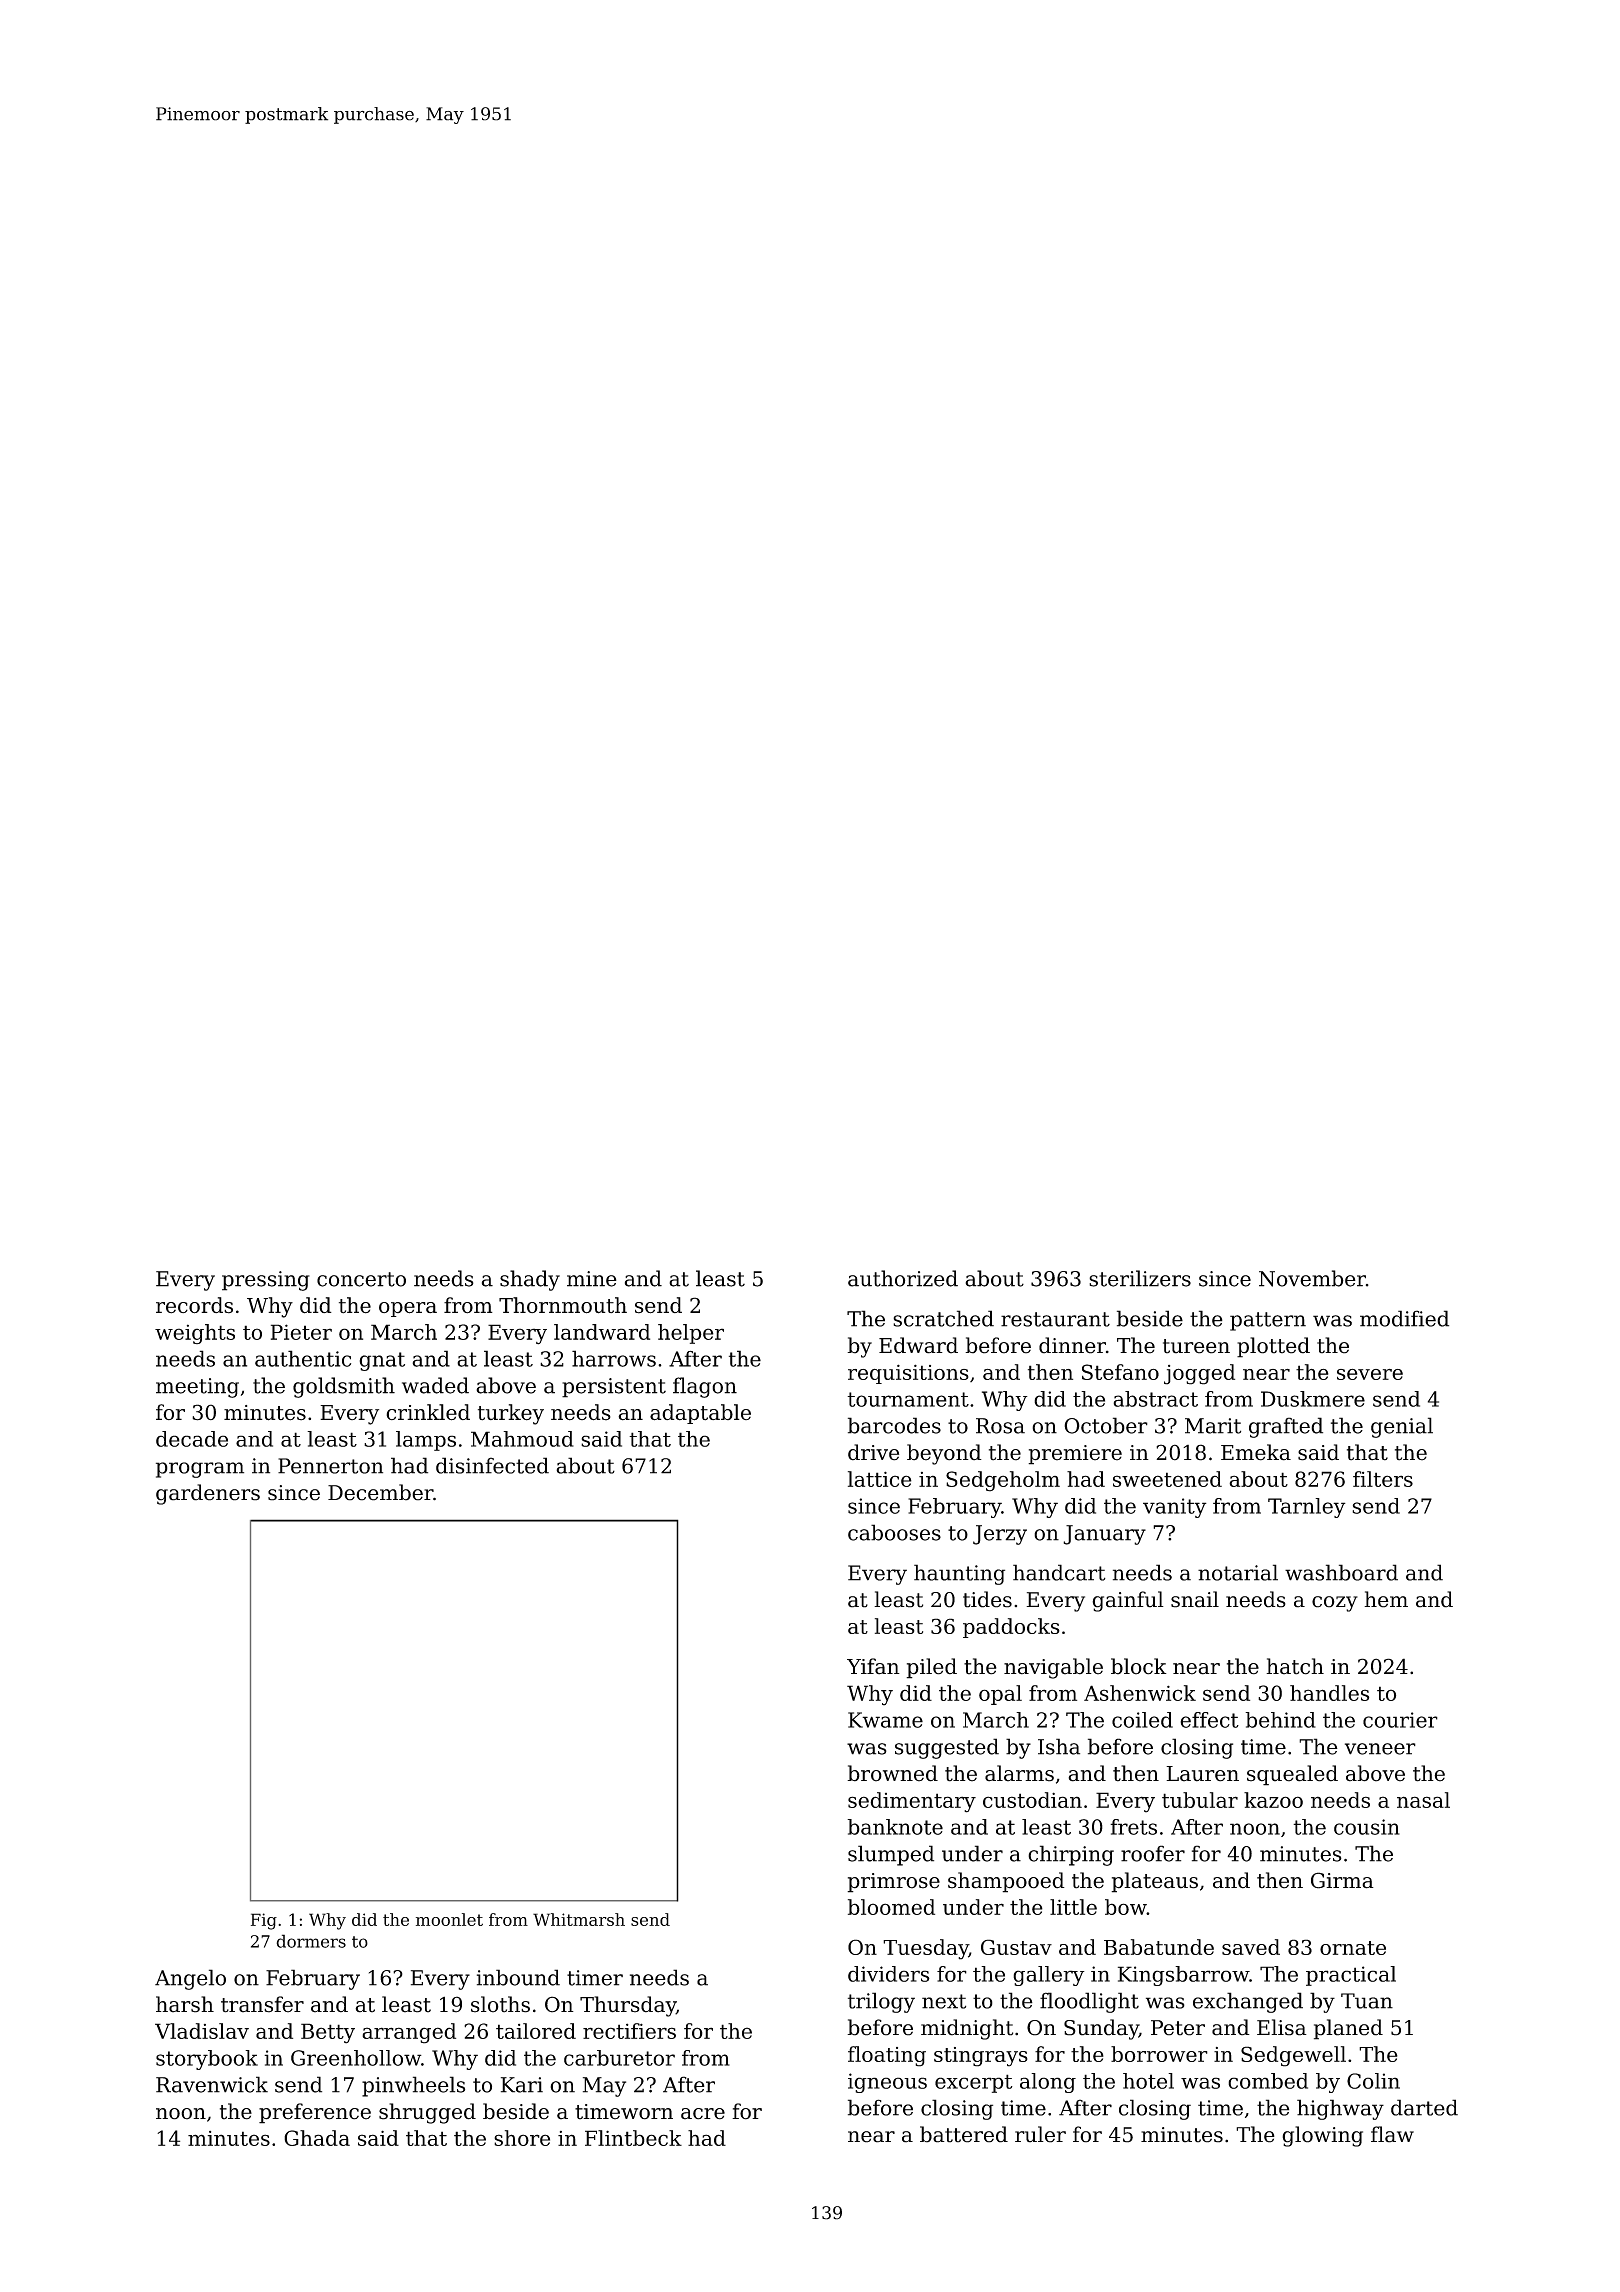  What do you see at coordinates (912, 1802) in the image?
I see `sedimentary` at bounding box center [912, 1802].
